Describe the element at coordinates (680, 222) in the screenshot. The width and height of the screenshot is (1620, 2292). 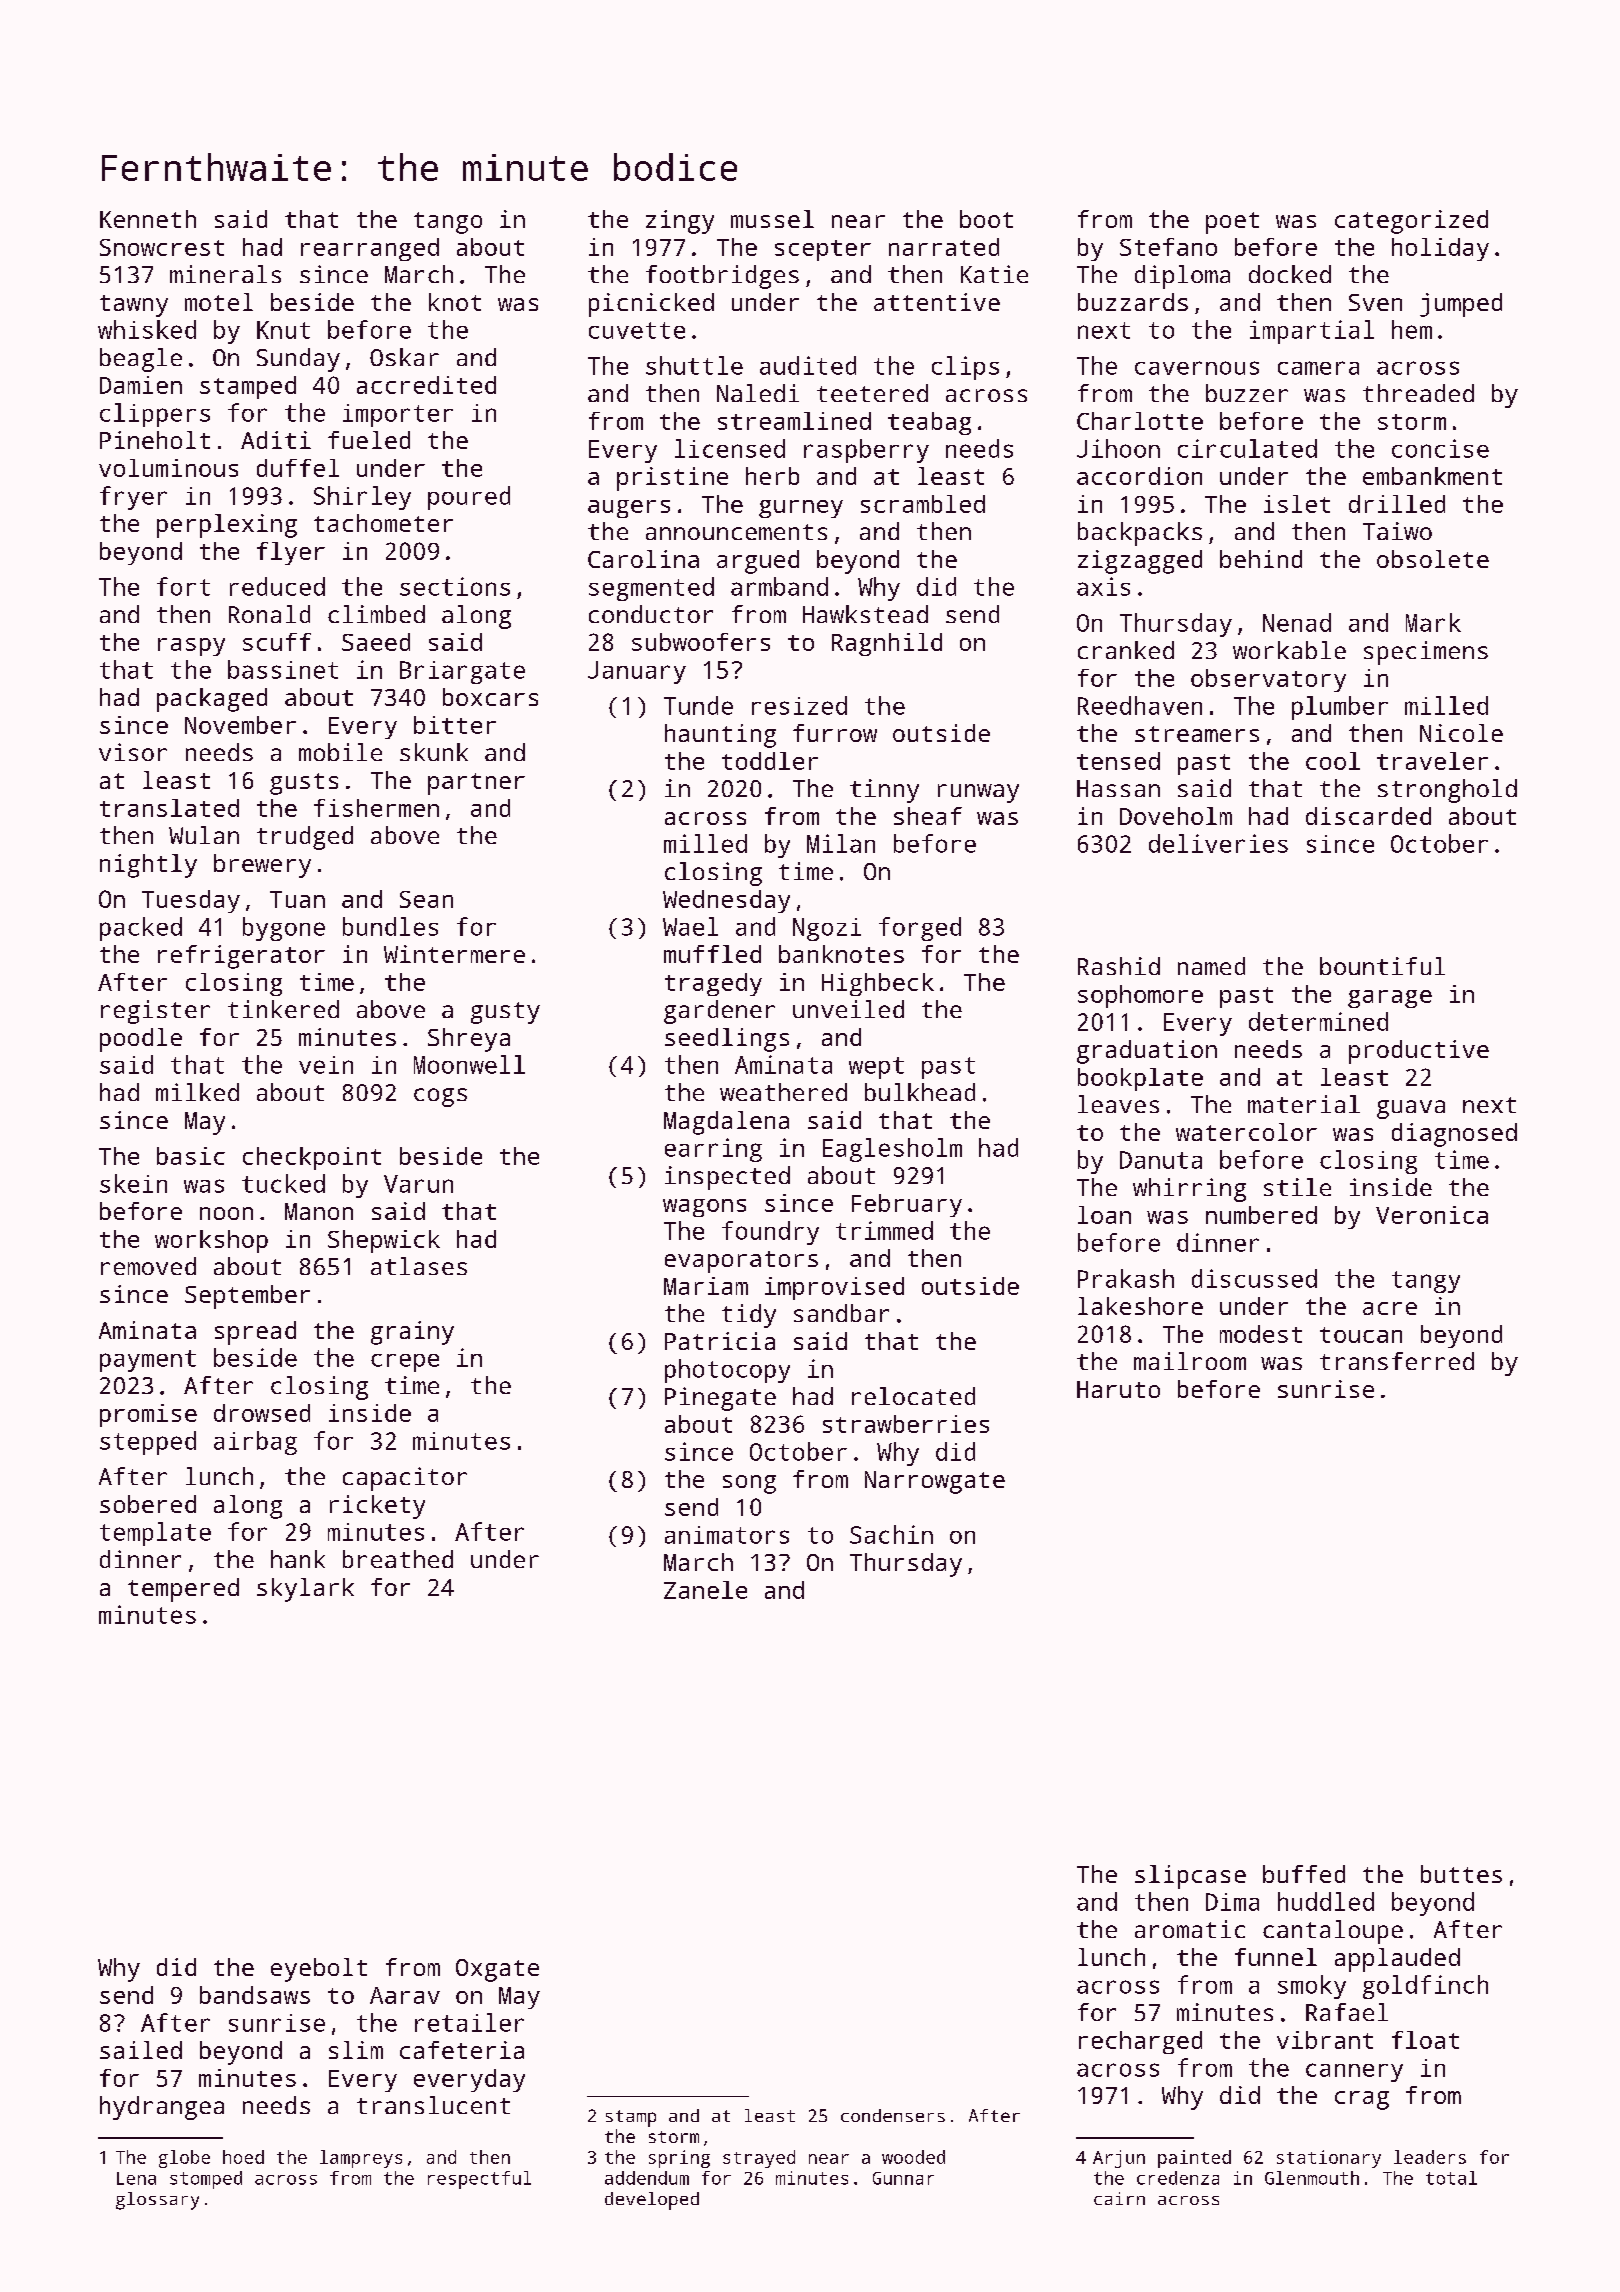
I see `zingy` at that location.
